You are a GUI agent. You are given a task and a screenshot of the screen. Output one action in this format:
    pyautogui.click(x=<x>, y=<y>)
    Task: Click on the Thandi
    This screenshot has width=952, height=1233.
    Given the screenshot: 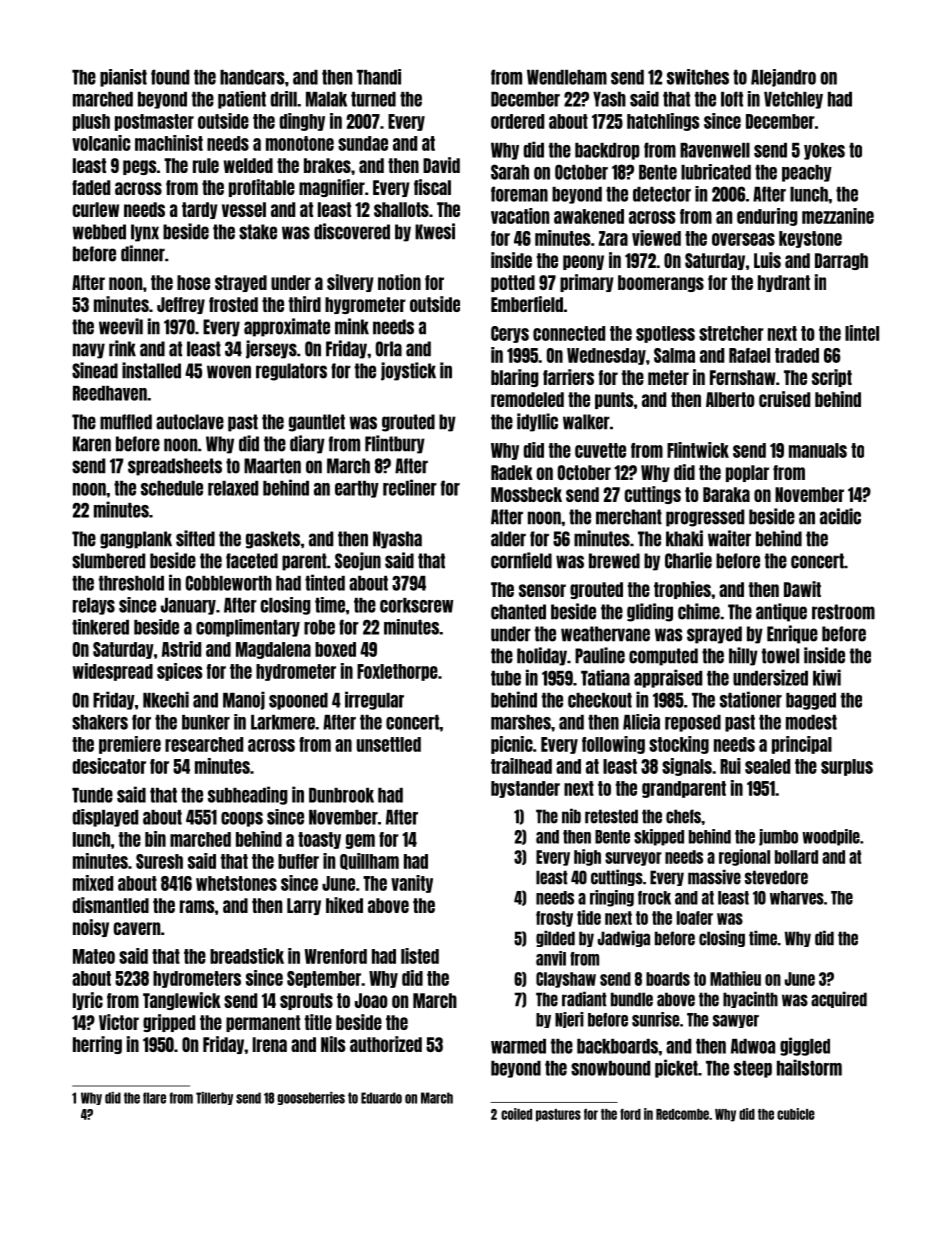 What is the action you would take?
    pyautogui.click(x=379, y=77)
